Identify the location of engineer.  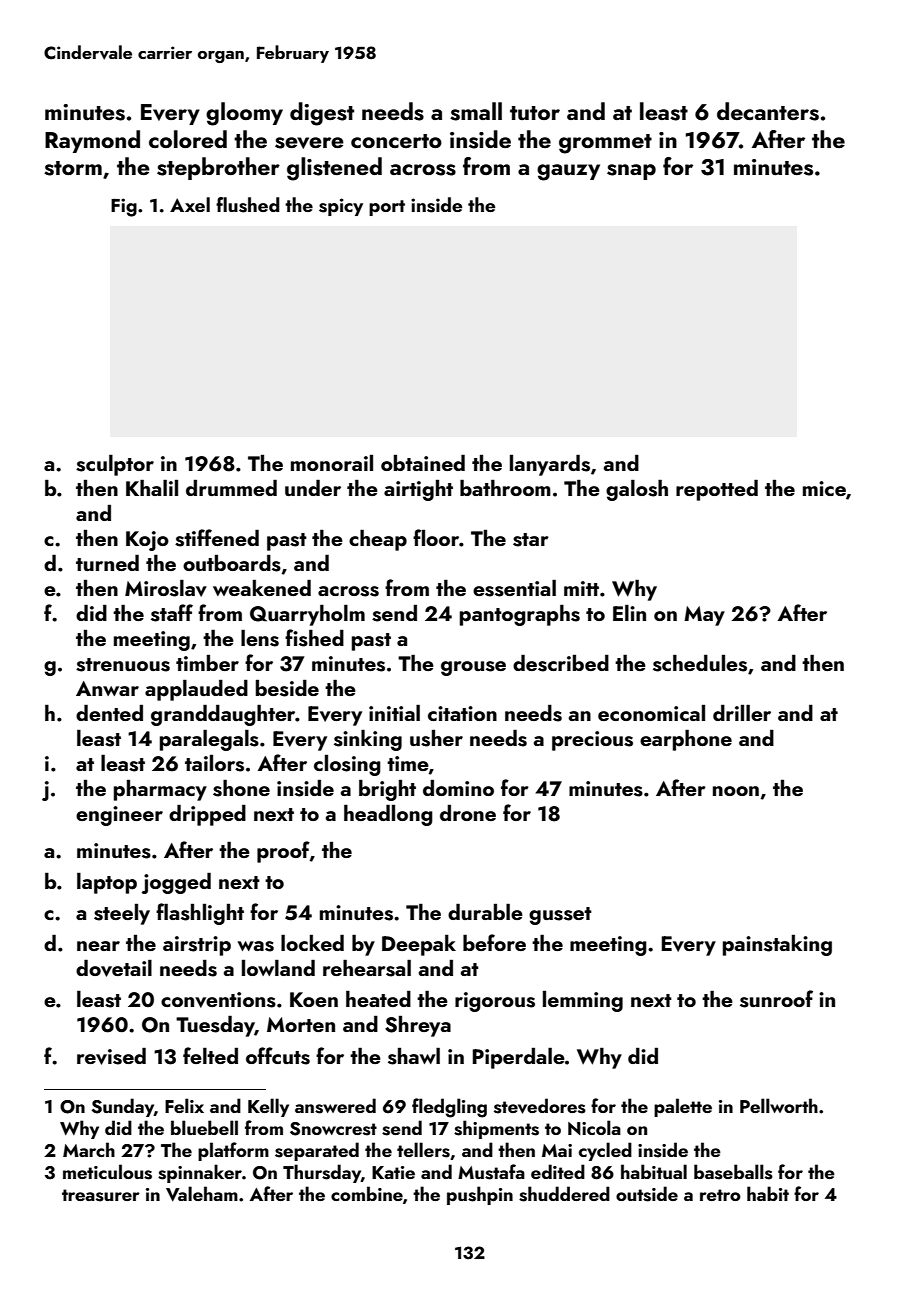
(119, 816).
